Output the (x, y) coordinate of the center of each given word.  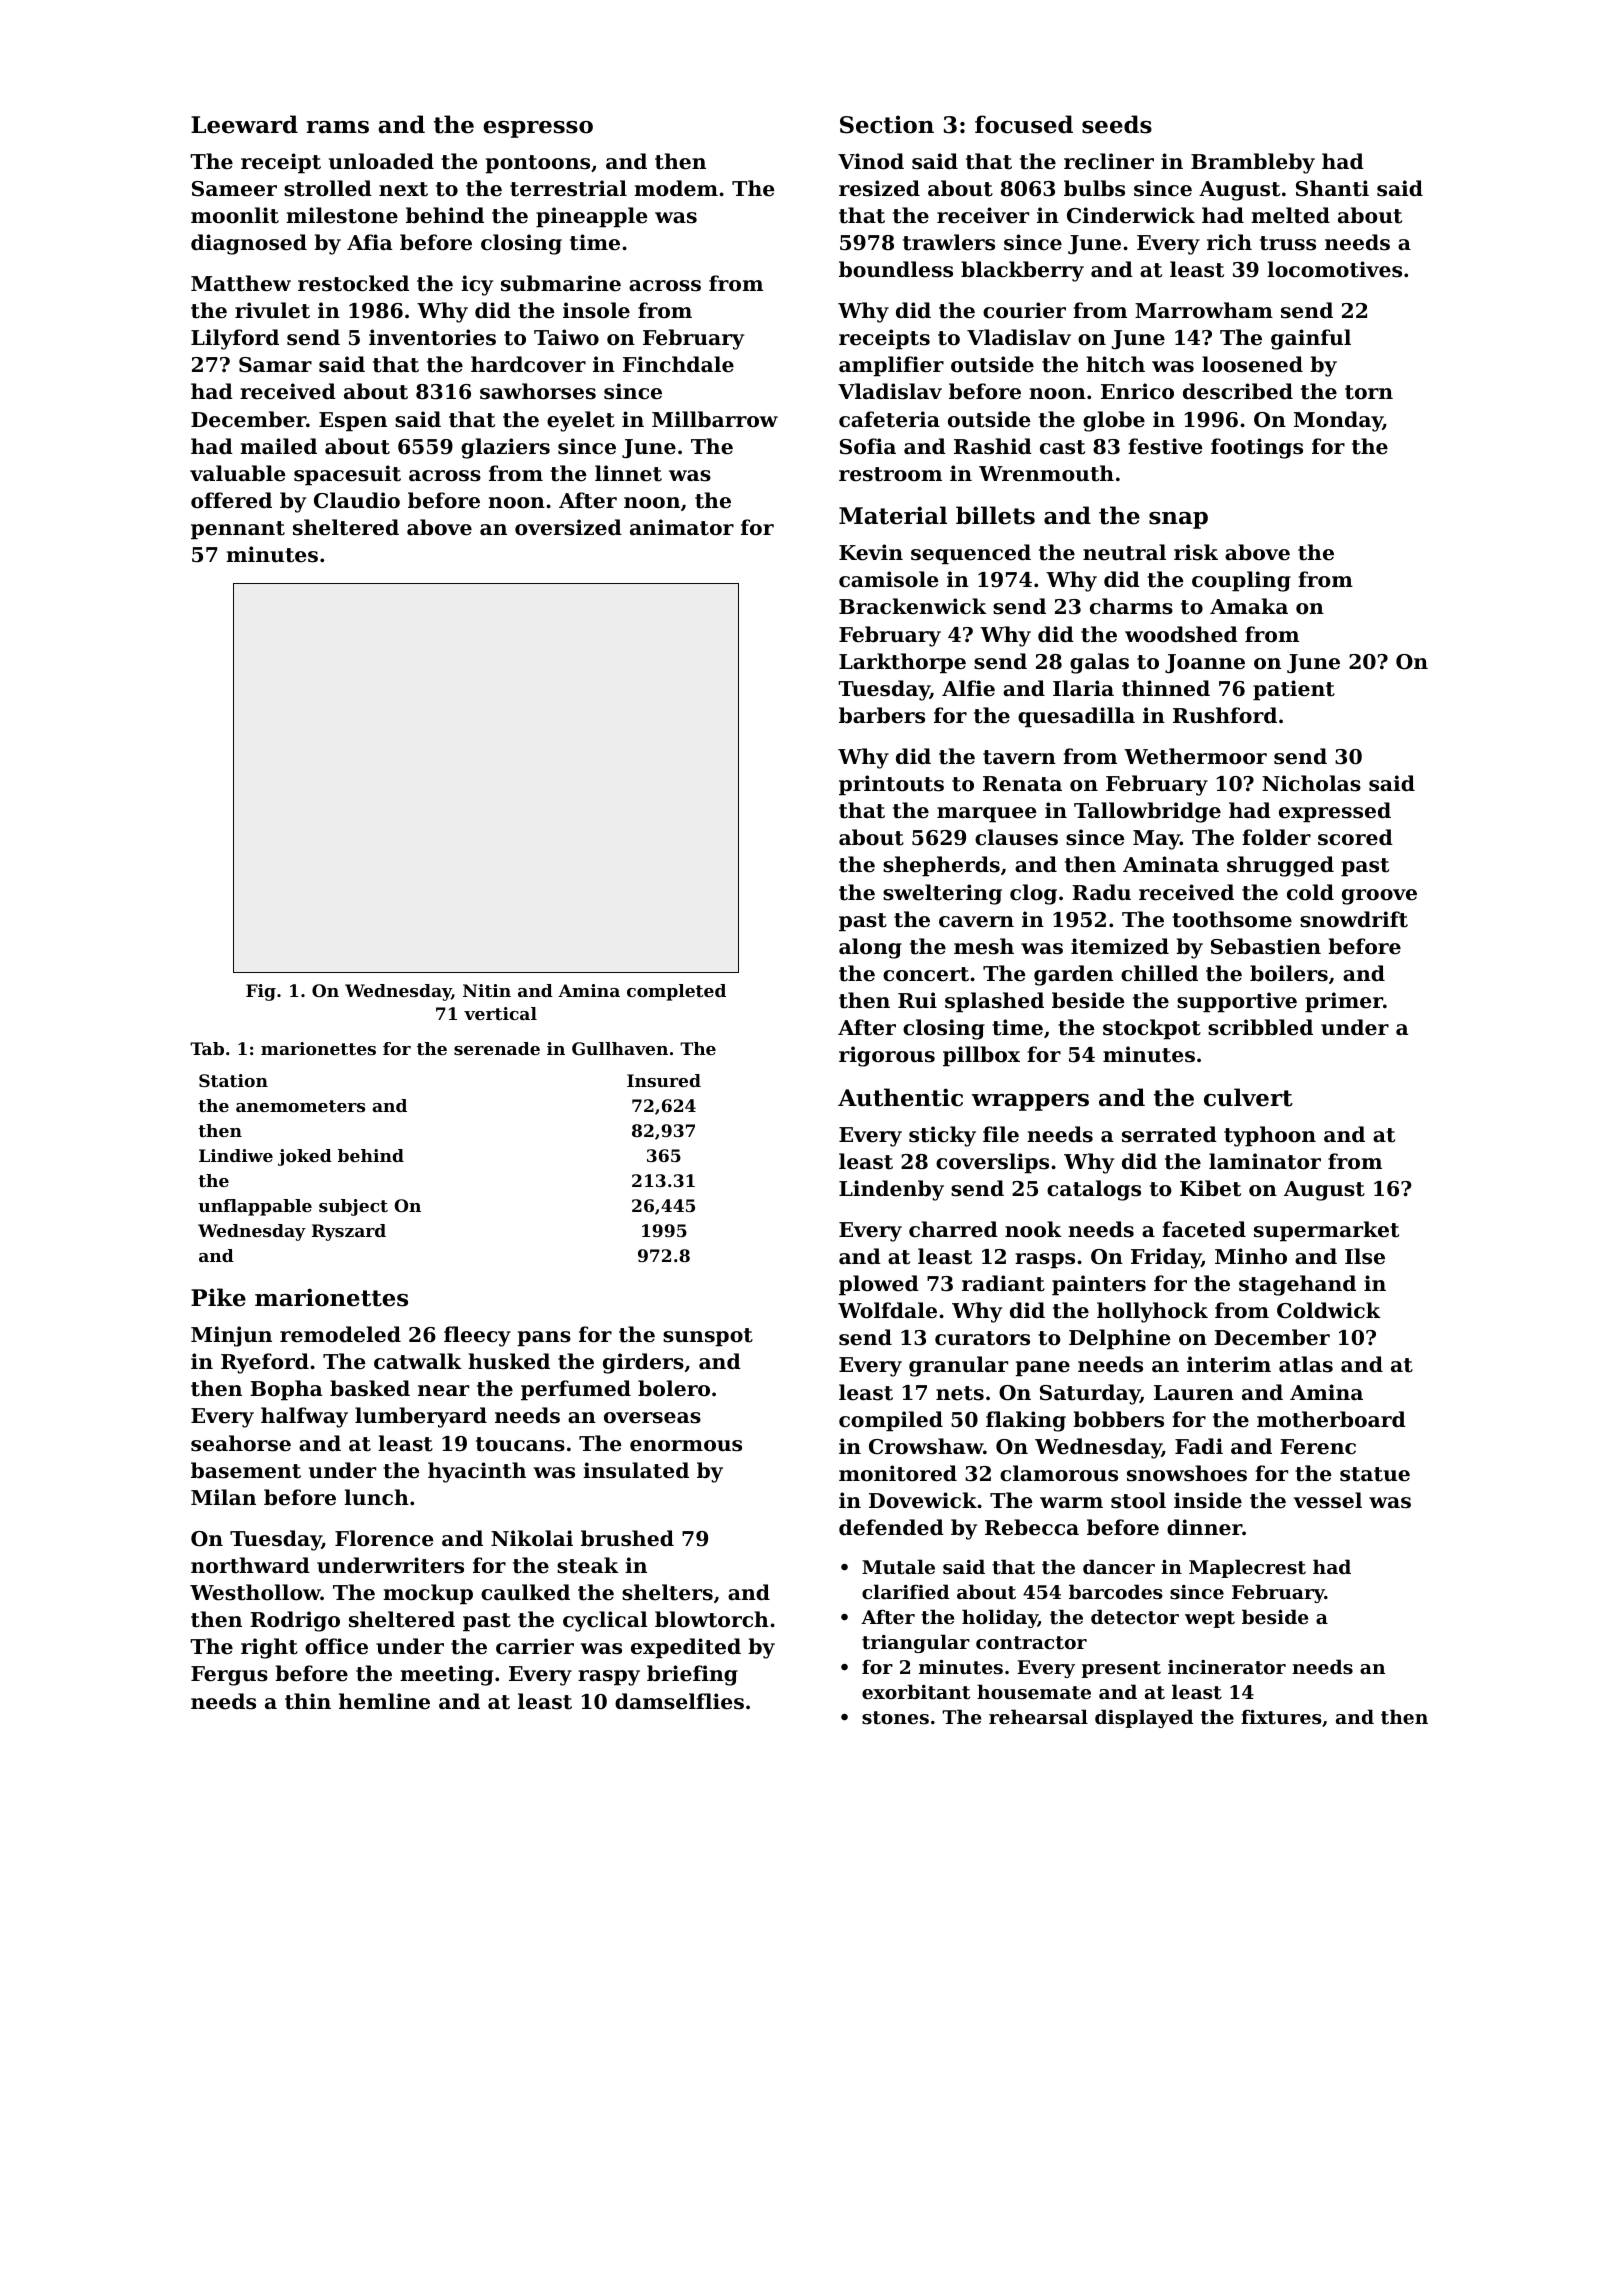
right (269, 1648)
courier (1024, 310)
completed (676, 992)
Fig (261, 992)
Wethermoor (1195, 756)
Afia (370, 242)
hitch (1115, 364)
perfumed (576, 1390)
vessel (1328, 1500)
